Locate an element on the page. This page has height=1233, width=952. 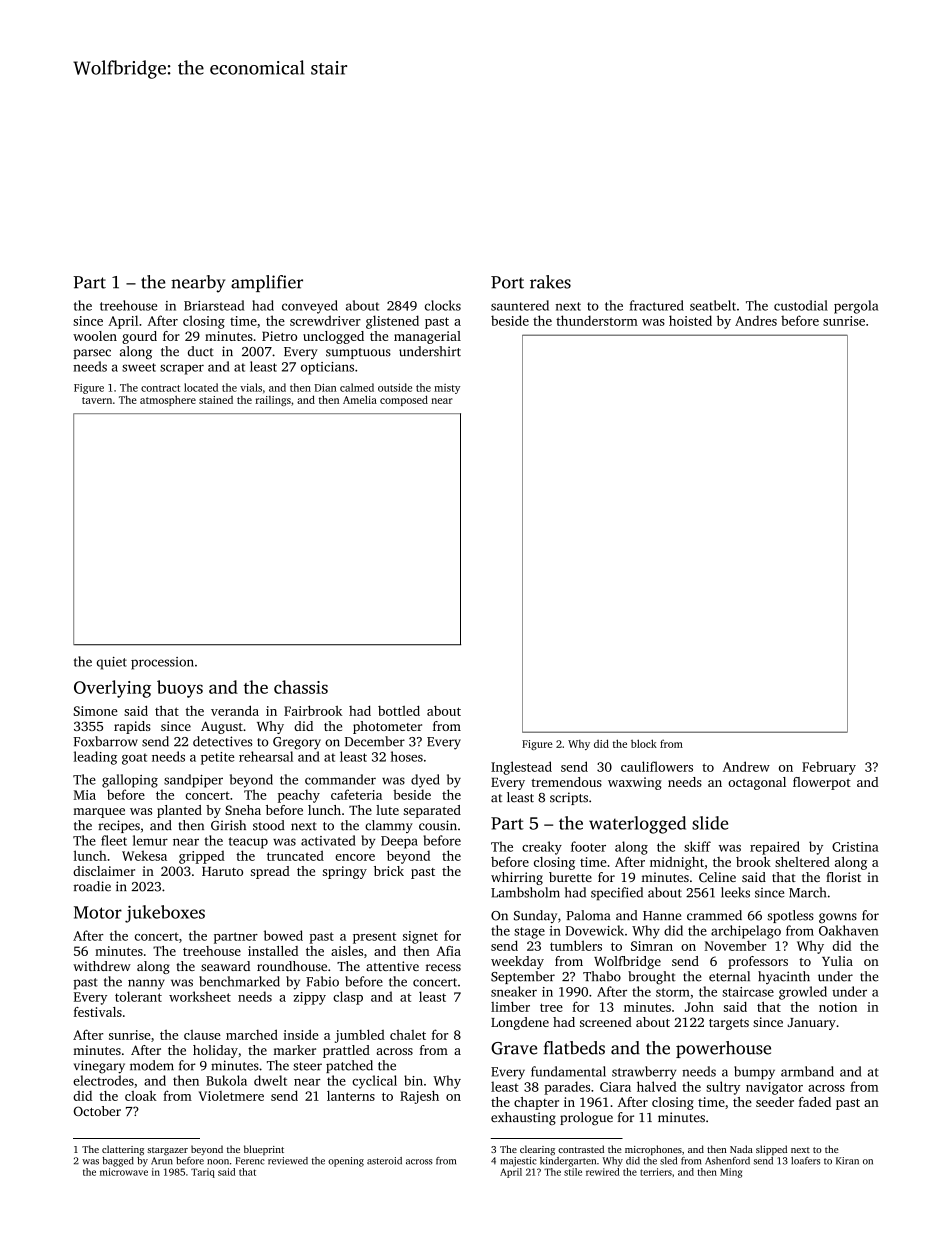
screened is located at coordinates (606, 1022).
